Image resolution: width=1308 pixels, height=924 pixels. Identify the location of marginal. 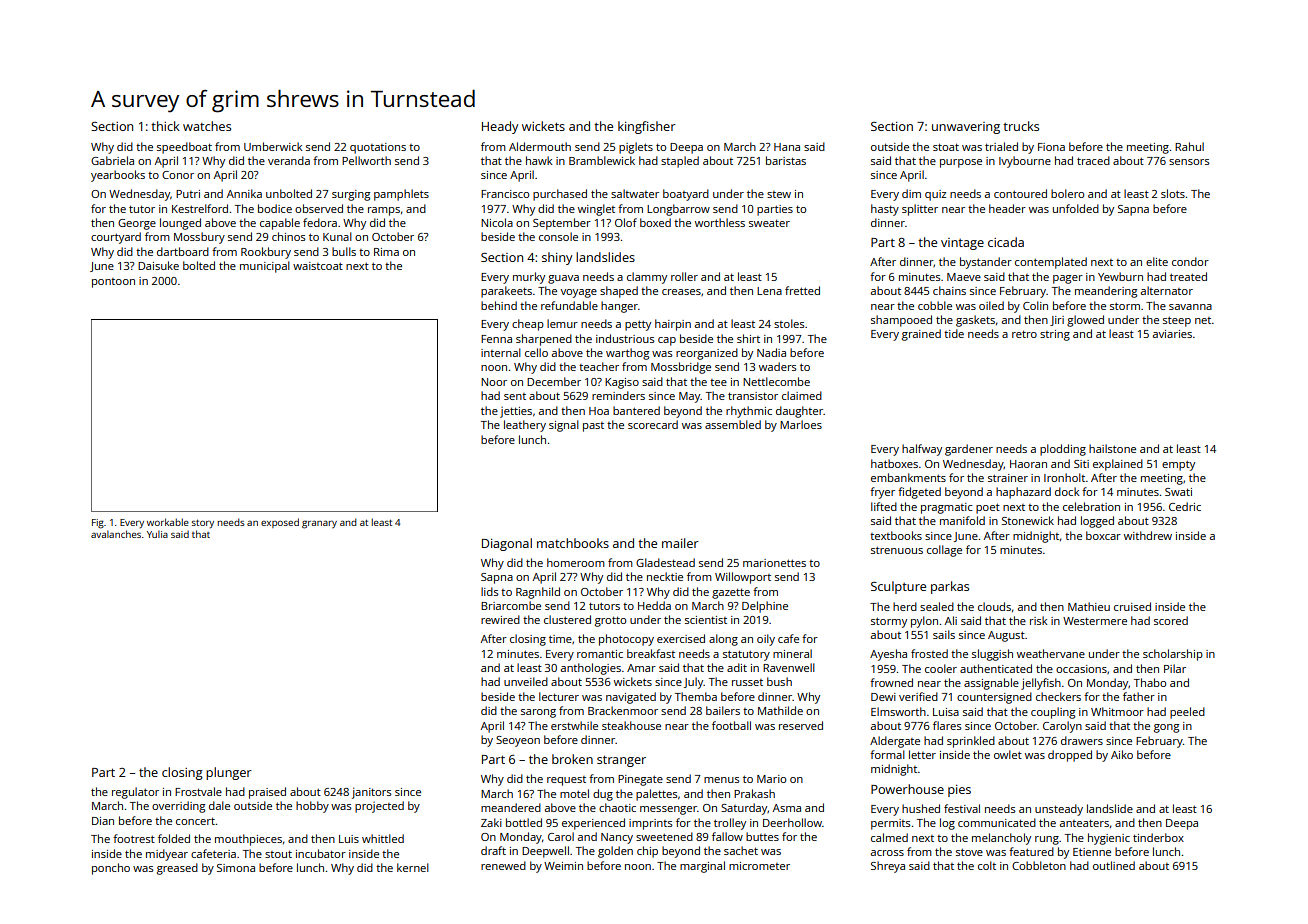
(702, 867).
